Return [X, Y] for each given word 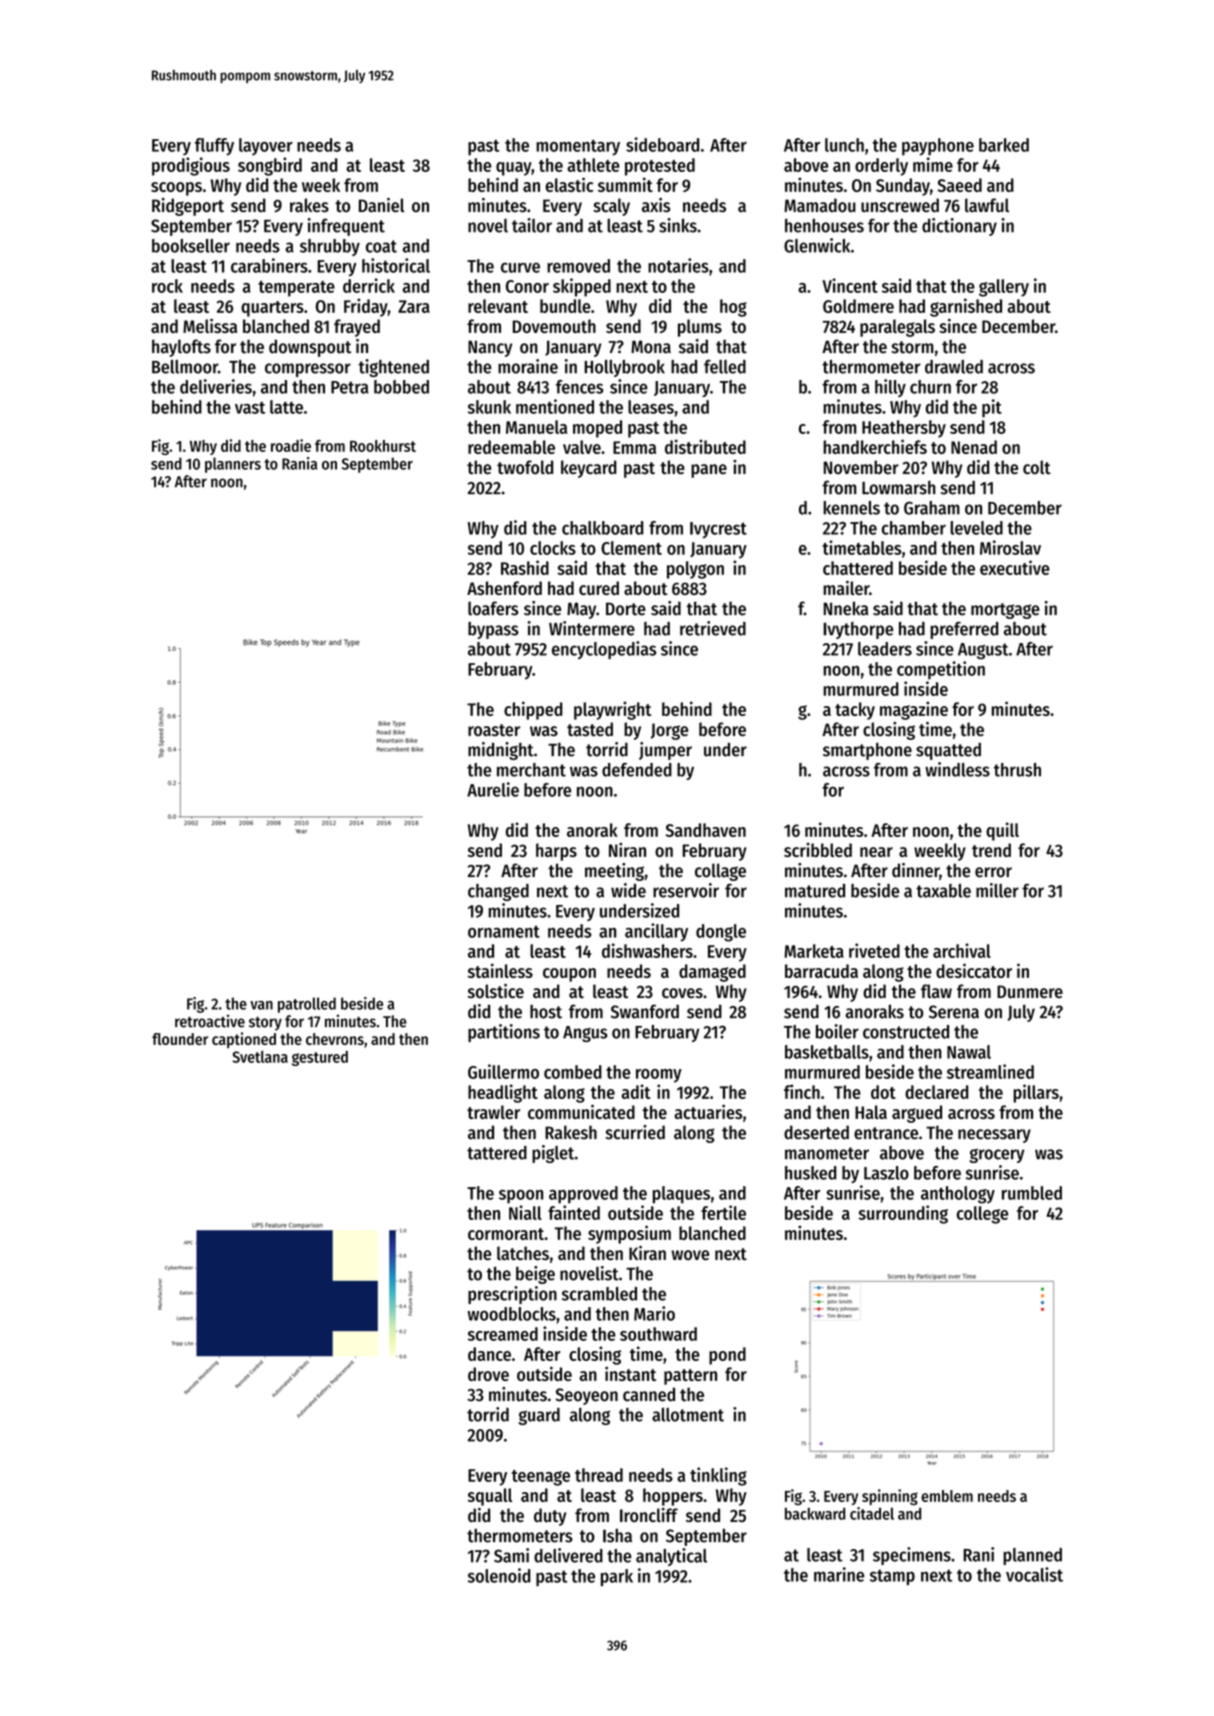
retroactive [210, 1021]
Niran [627, 850]
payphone [938, 147]
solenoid [499, 1575]
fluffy [214, 147]
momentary [578, 148]
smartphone [867, 751]
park [617, 1577]
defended [637, 770]
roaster [494, 730]
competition [941, 670]
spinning [890, 1497]
